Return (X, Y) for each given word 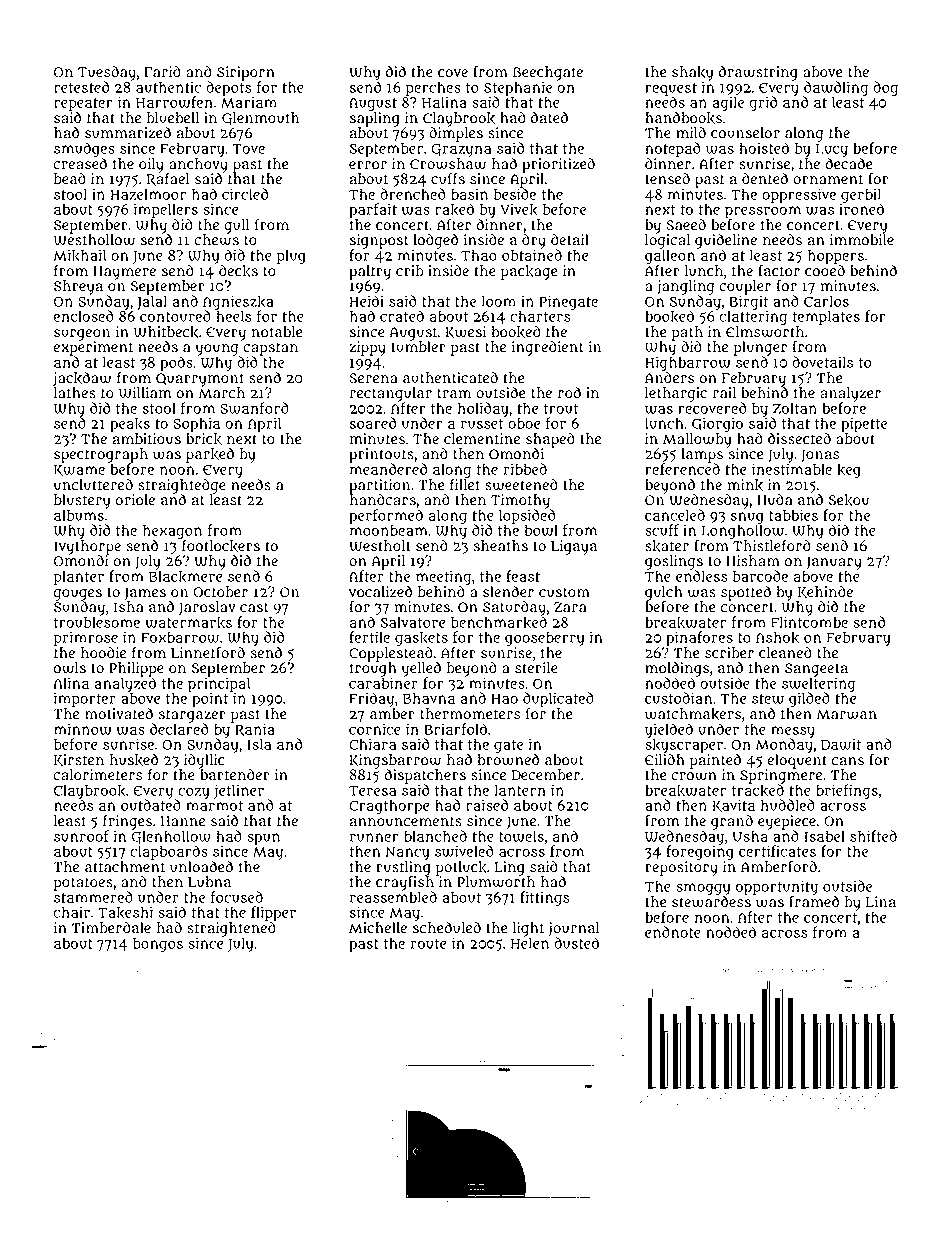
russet (482, 424)
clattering (753, 317)
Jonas (820, 456)
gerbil (861, 195)
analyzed (125, 684)
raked (454, 209)
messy (793, 732)
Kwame (79, 470)
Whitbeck (166, 332)
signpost (379, 241)
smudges (84, 149)
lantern (520, 790)
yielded (669, 730)
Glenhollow (171, 837)
